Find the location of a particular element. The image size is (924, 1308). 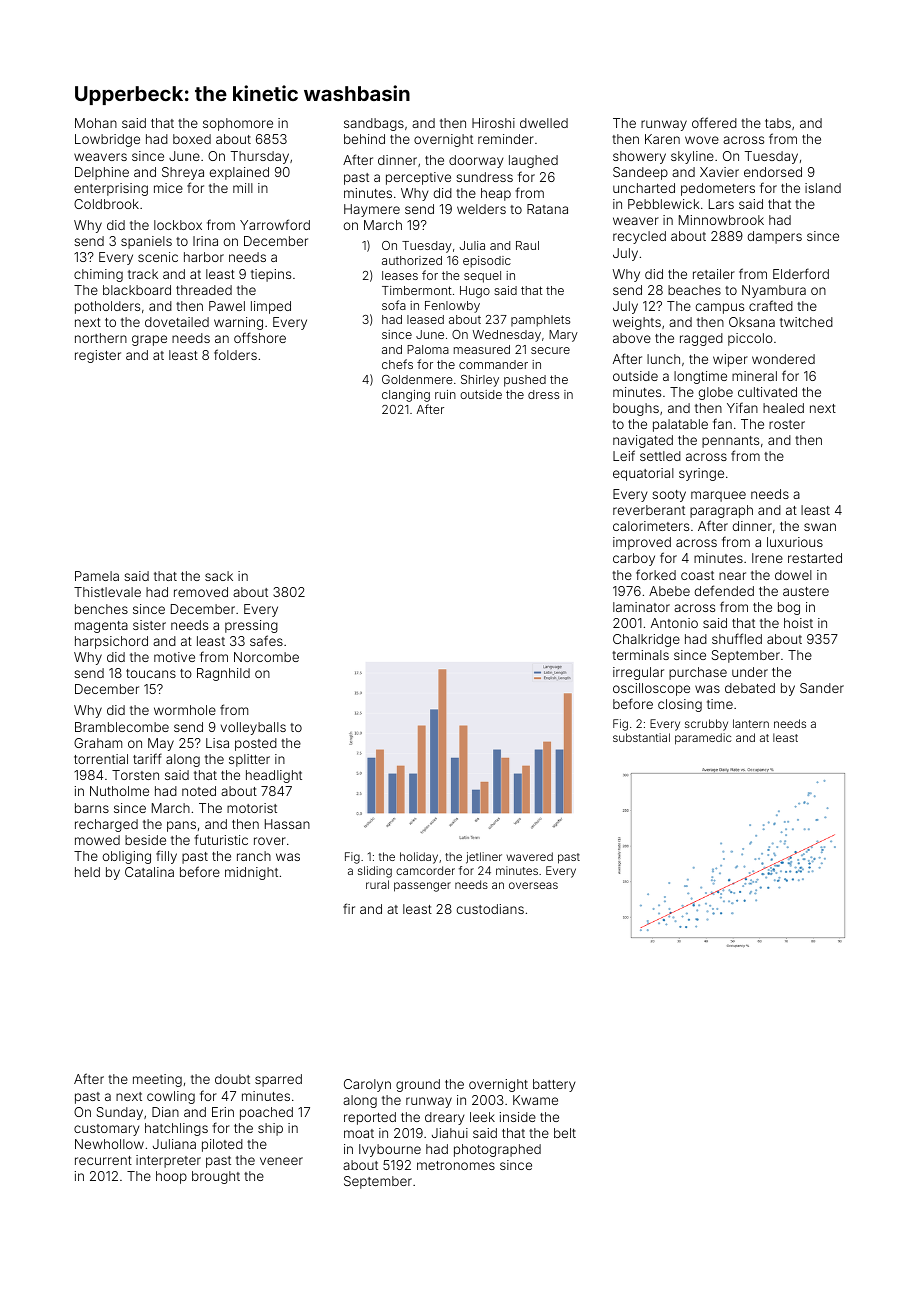

toucans is located at coordinates (151, 673).
